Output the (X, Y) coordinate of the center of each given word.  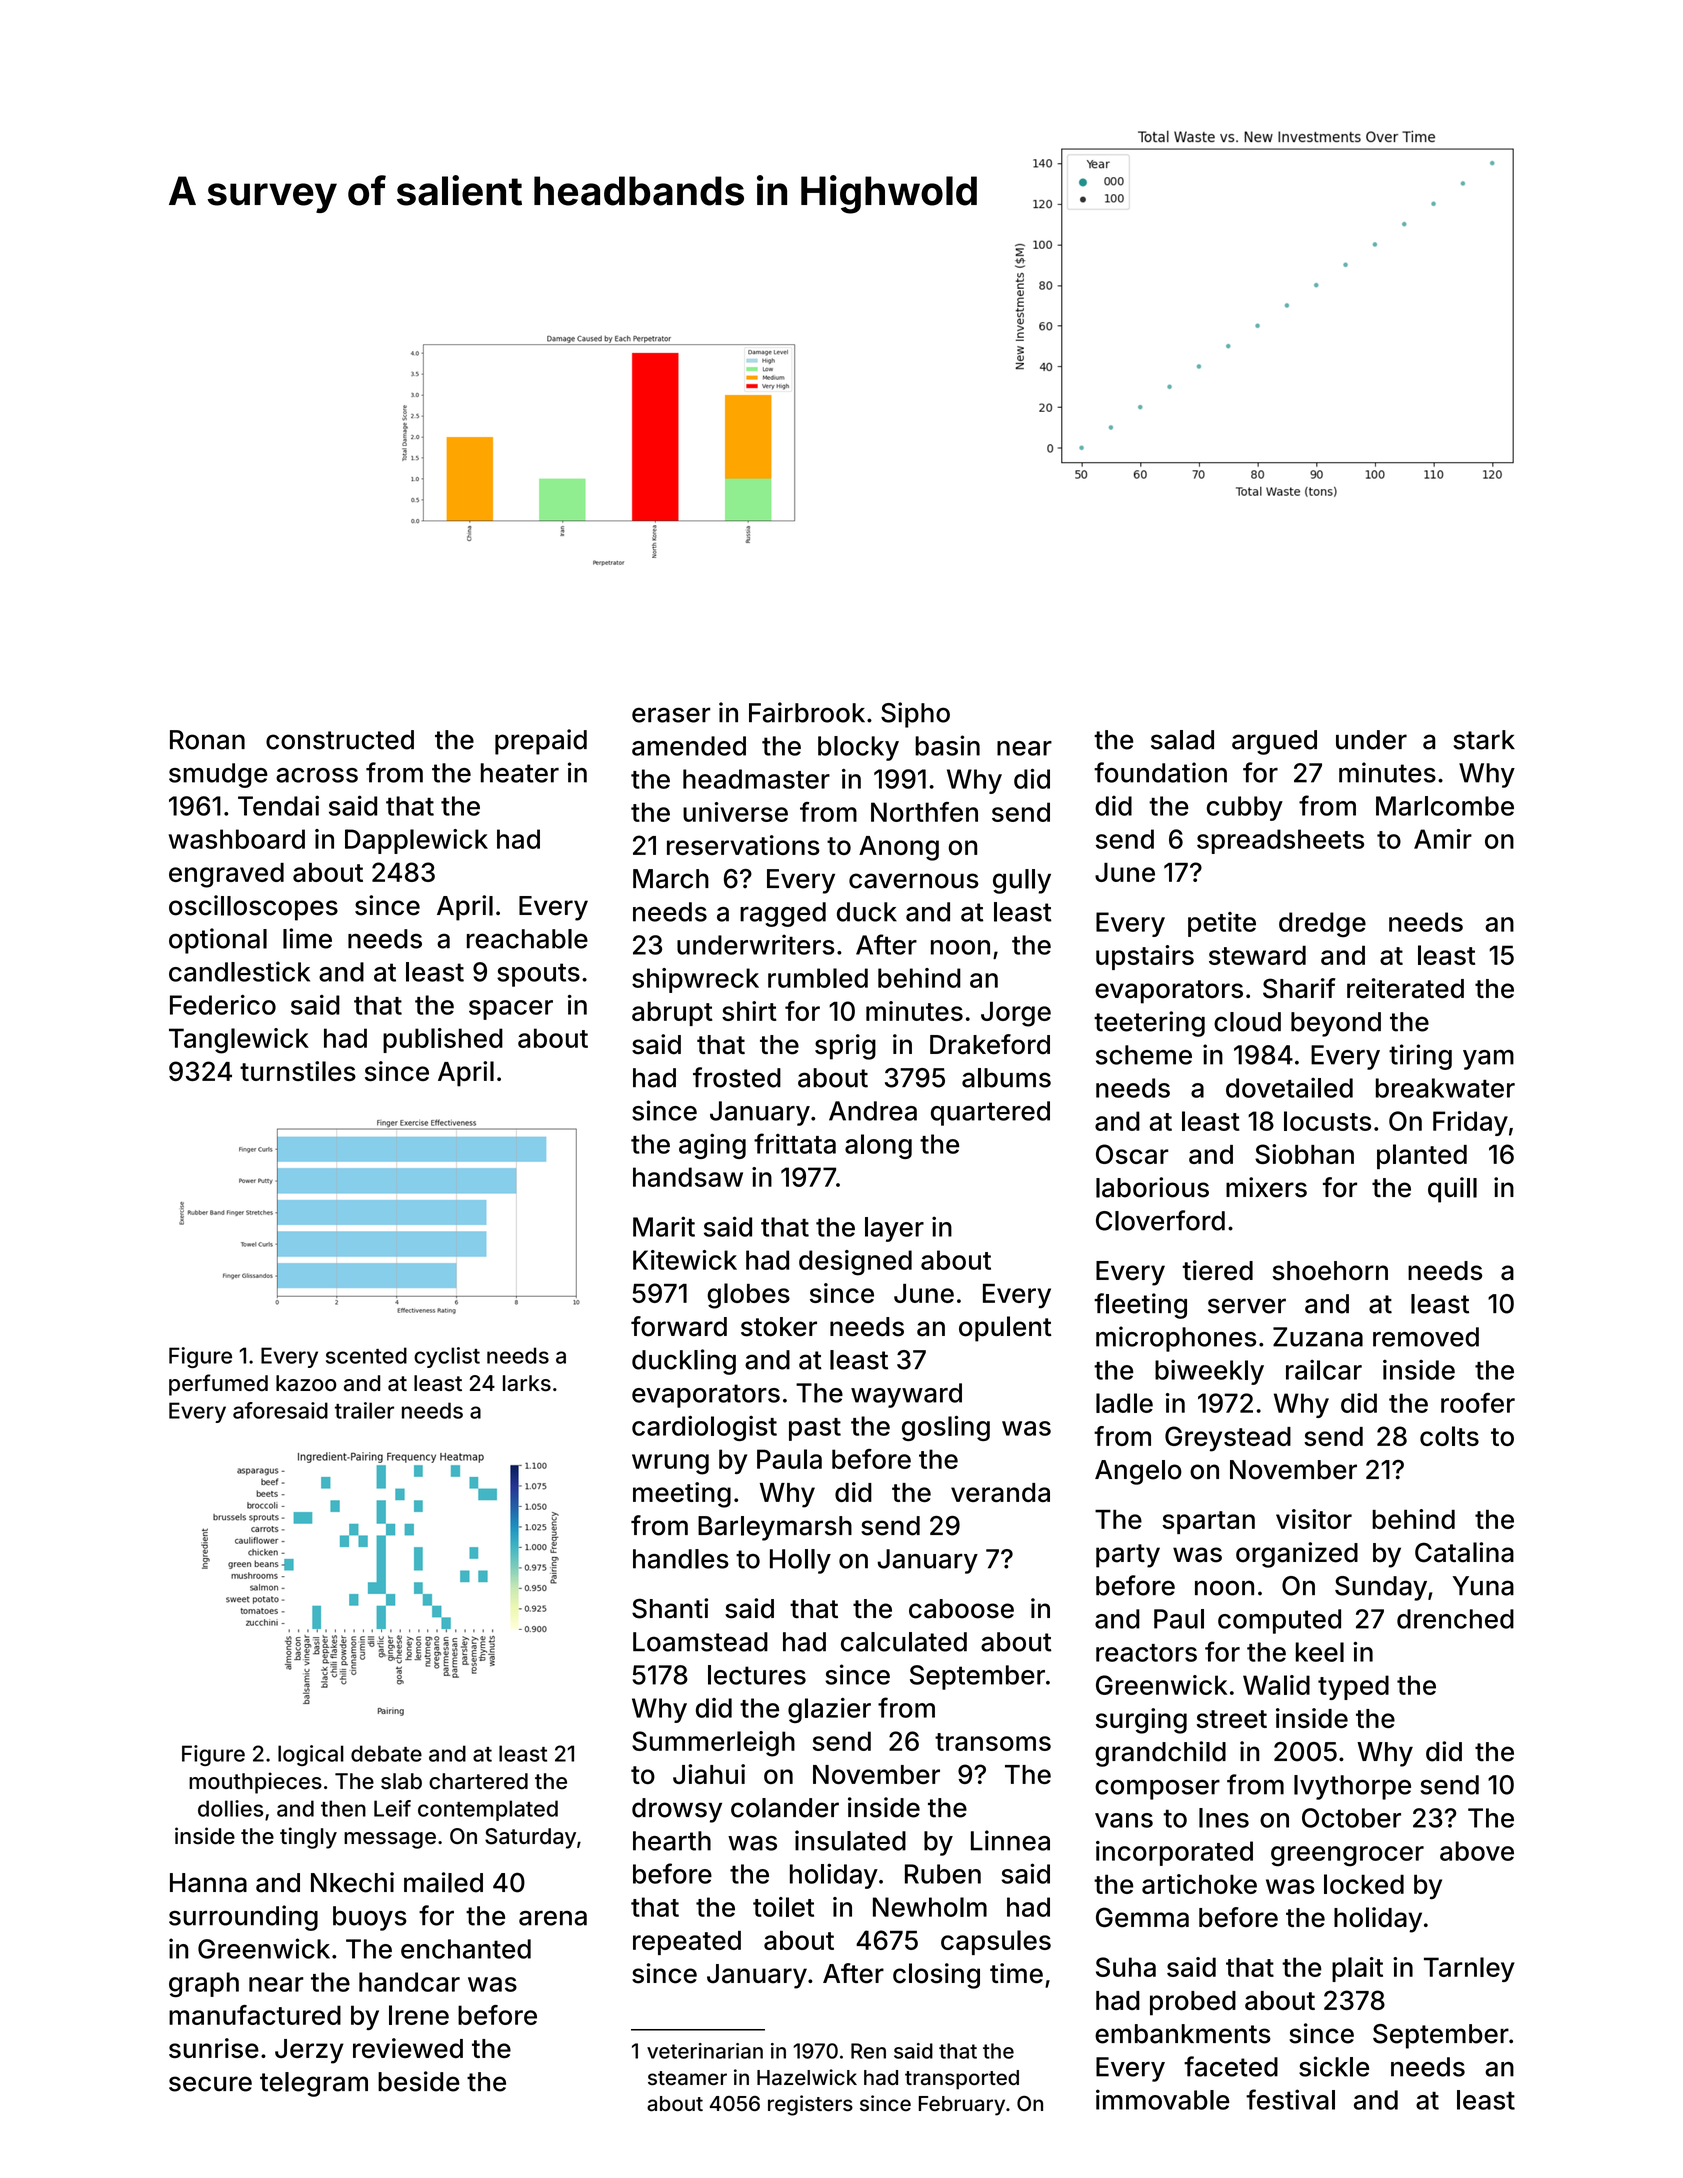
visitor (1314, 1519)
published (443, 1040)
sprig (845, 1047)
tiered (1218, 1270)
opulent (1005, 1329)
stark (1484, 740)
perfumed (218, 1385)
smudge (218, 775)
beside (419, 2081)
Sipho (915, 715)
